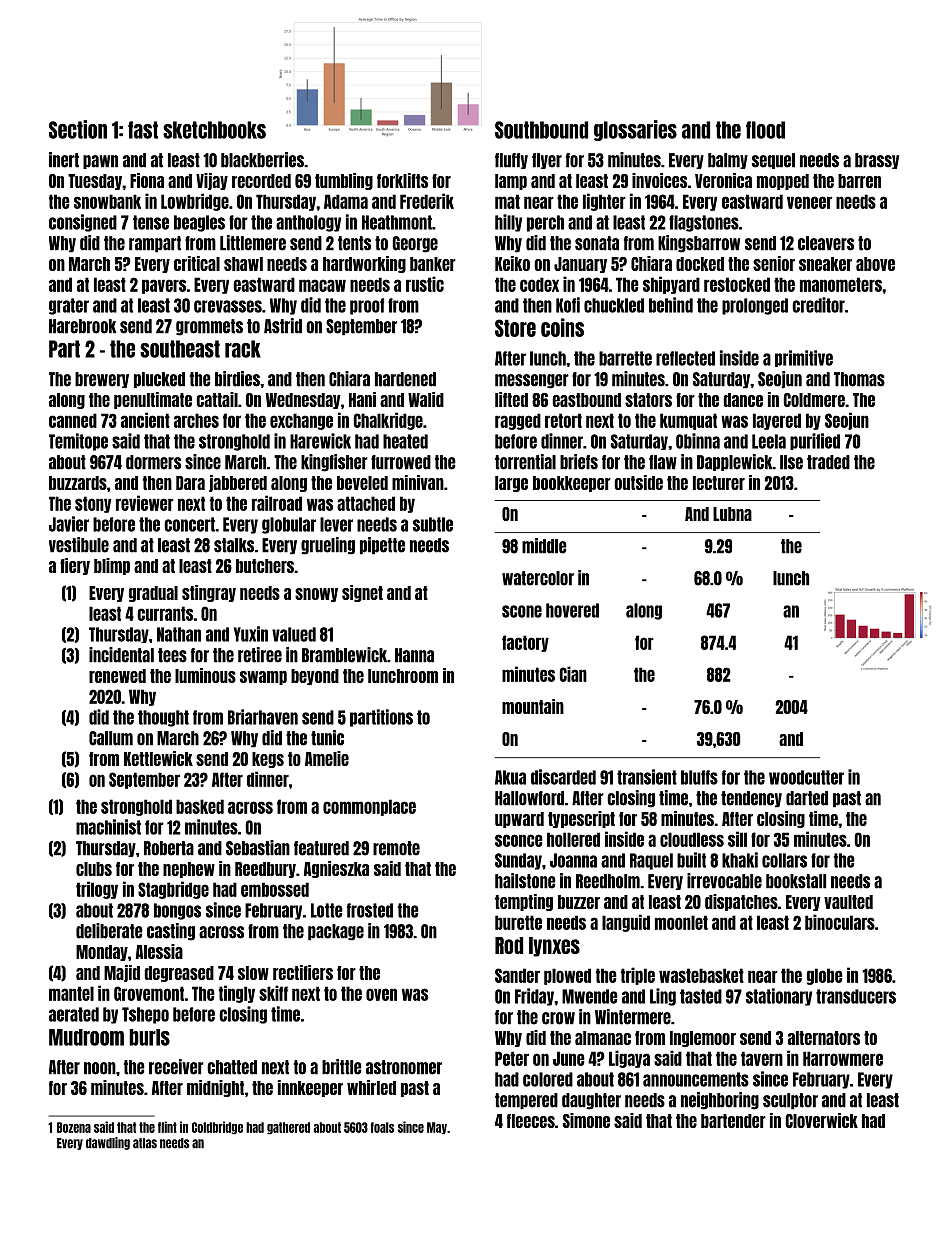  Describe the element at coordinates (149, 993) in the screenshot. I see `Grovemont` at that location.
